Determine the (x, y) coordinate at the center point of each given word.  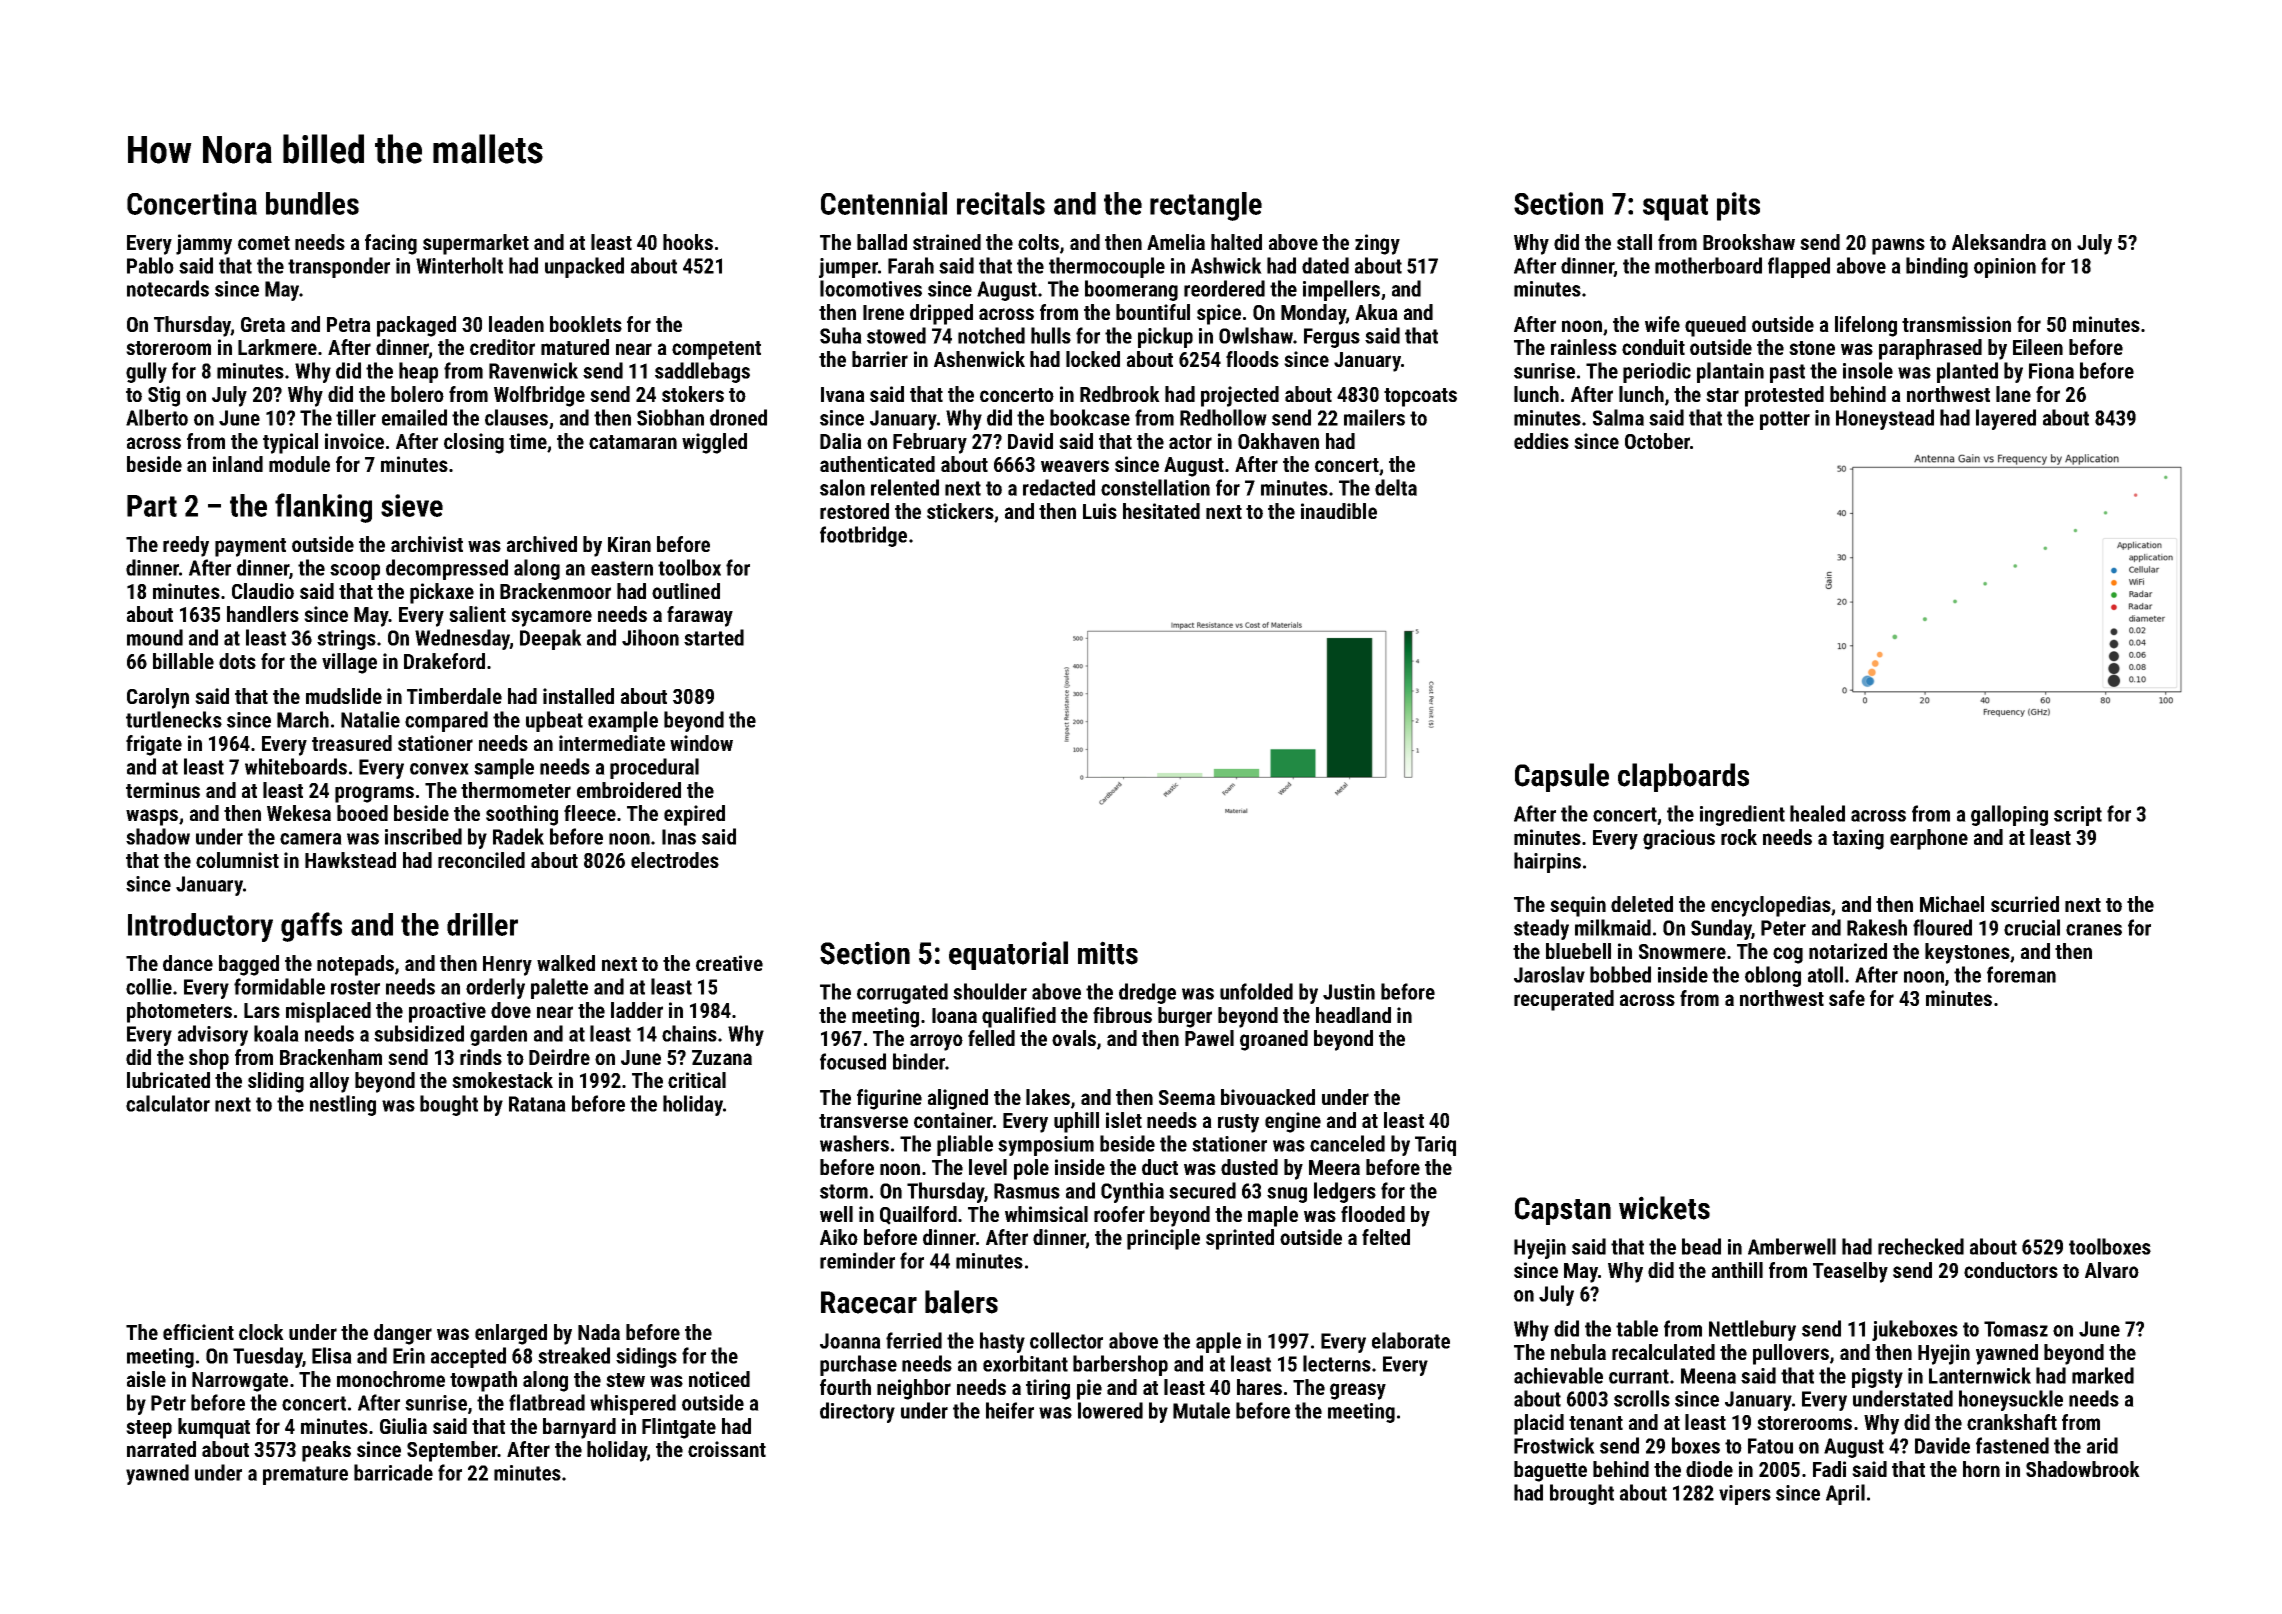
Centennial (884, 203)
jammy (204, 244)
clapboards (1683, 777)
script (2078, 816)
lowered (1110, 1410)
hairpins (1547, 862)
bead (1701, 1246)
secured (1202, 1190)
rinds (481, 1057)
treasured (352, 743)
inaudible (1339, 511)
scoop (355, 572)
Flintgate (679, 1428)
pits (1738, 206)
